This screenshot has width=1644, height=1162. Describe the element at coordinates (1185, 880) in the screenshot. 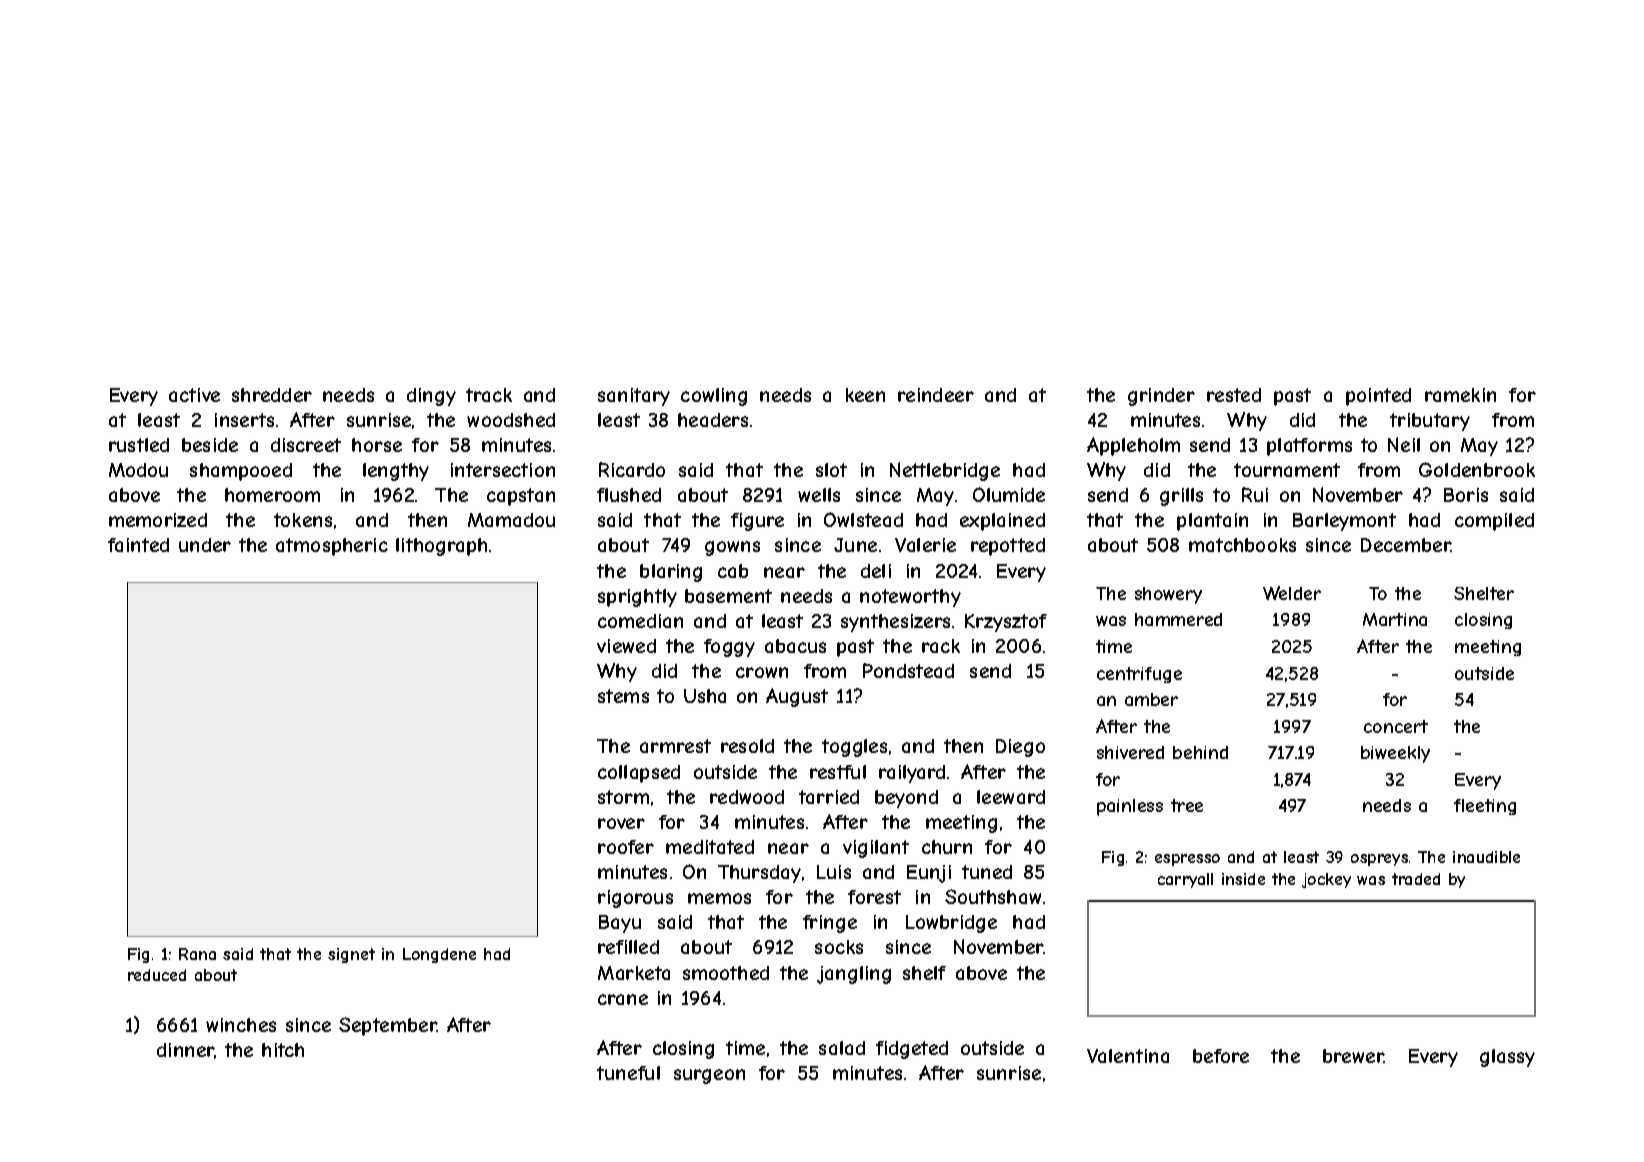

I see `carryall` at that location.
